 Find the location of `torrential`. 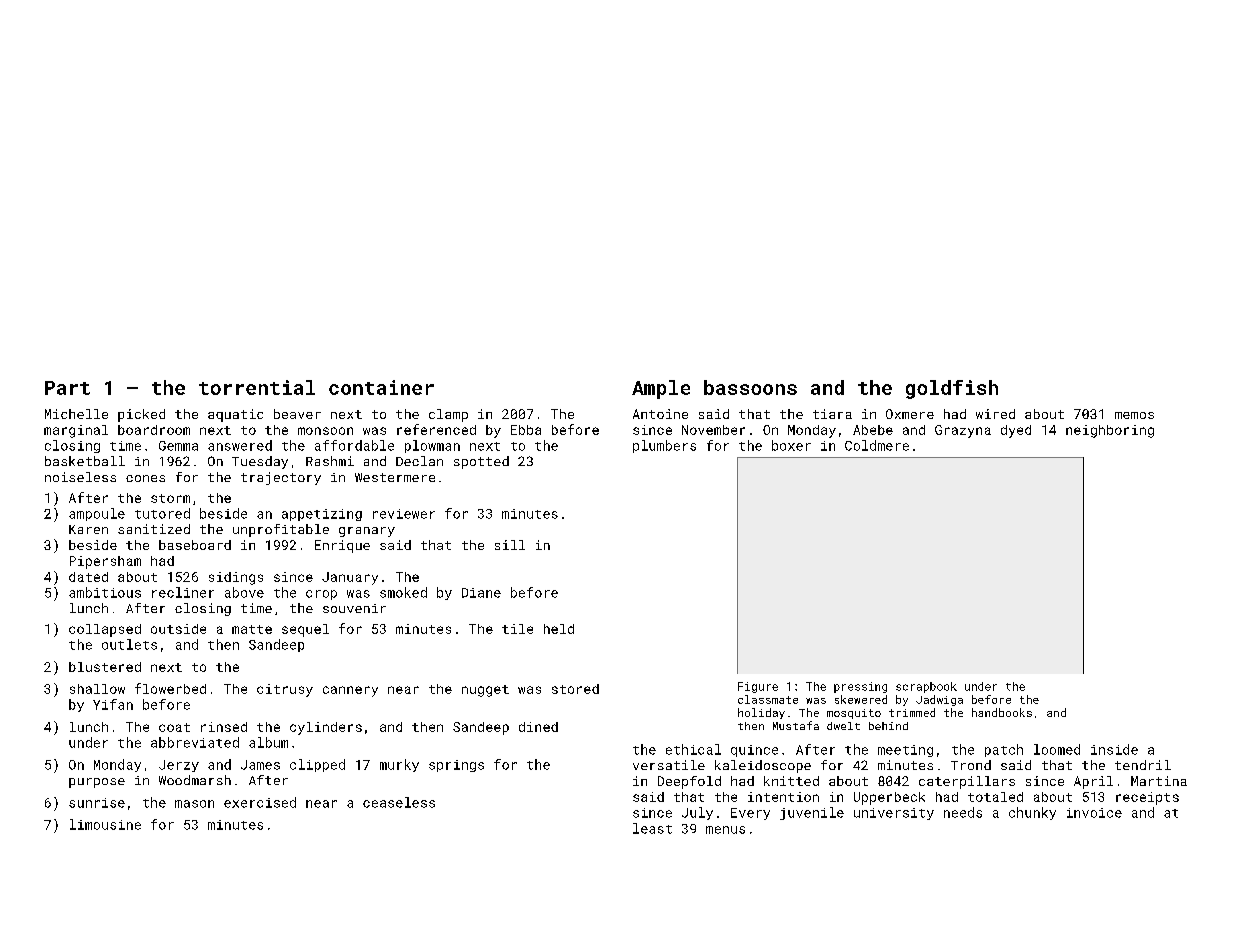

torrential is located at coordinates (257, 387).
